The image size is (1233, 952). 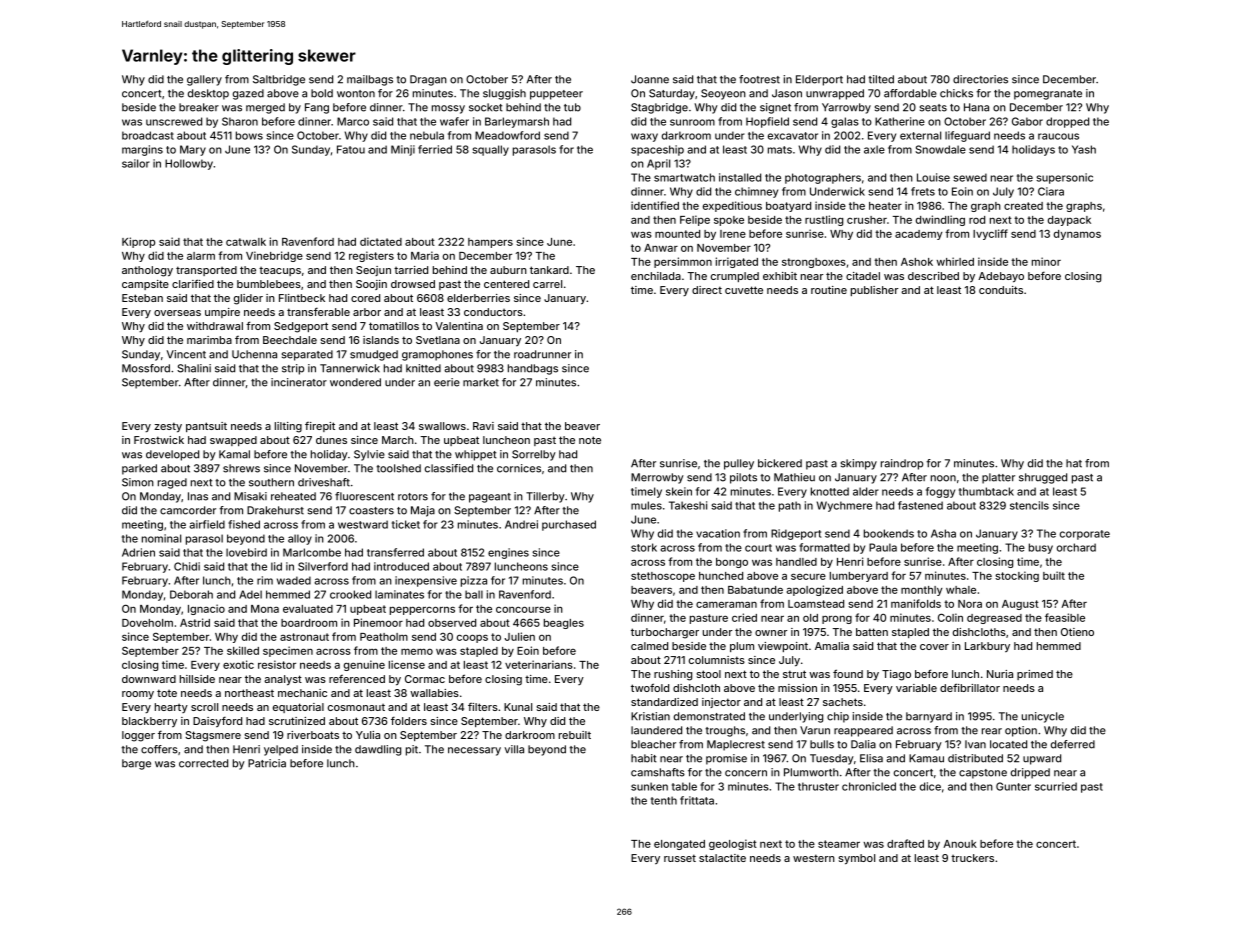 I want to click on axle, so click(x=874, y=149).
